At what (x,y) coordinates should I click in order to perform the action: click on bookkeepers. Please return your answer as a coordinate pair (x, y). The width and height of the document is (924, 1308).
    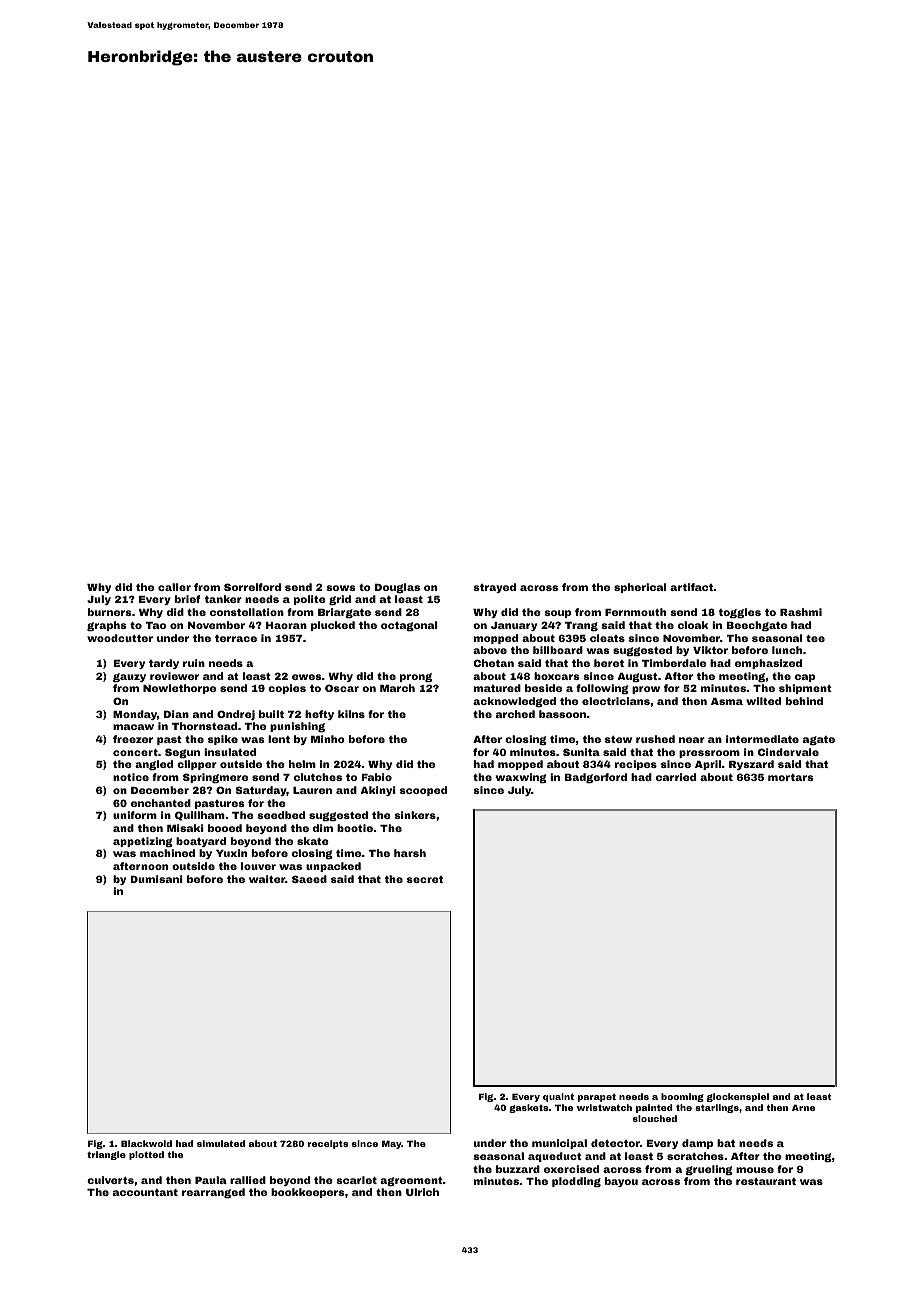
    Looking at the image, I should click on (307, 1193).
